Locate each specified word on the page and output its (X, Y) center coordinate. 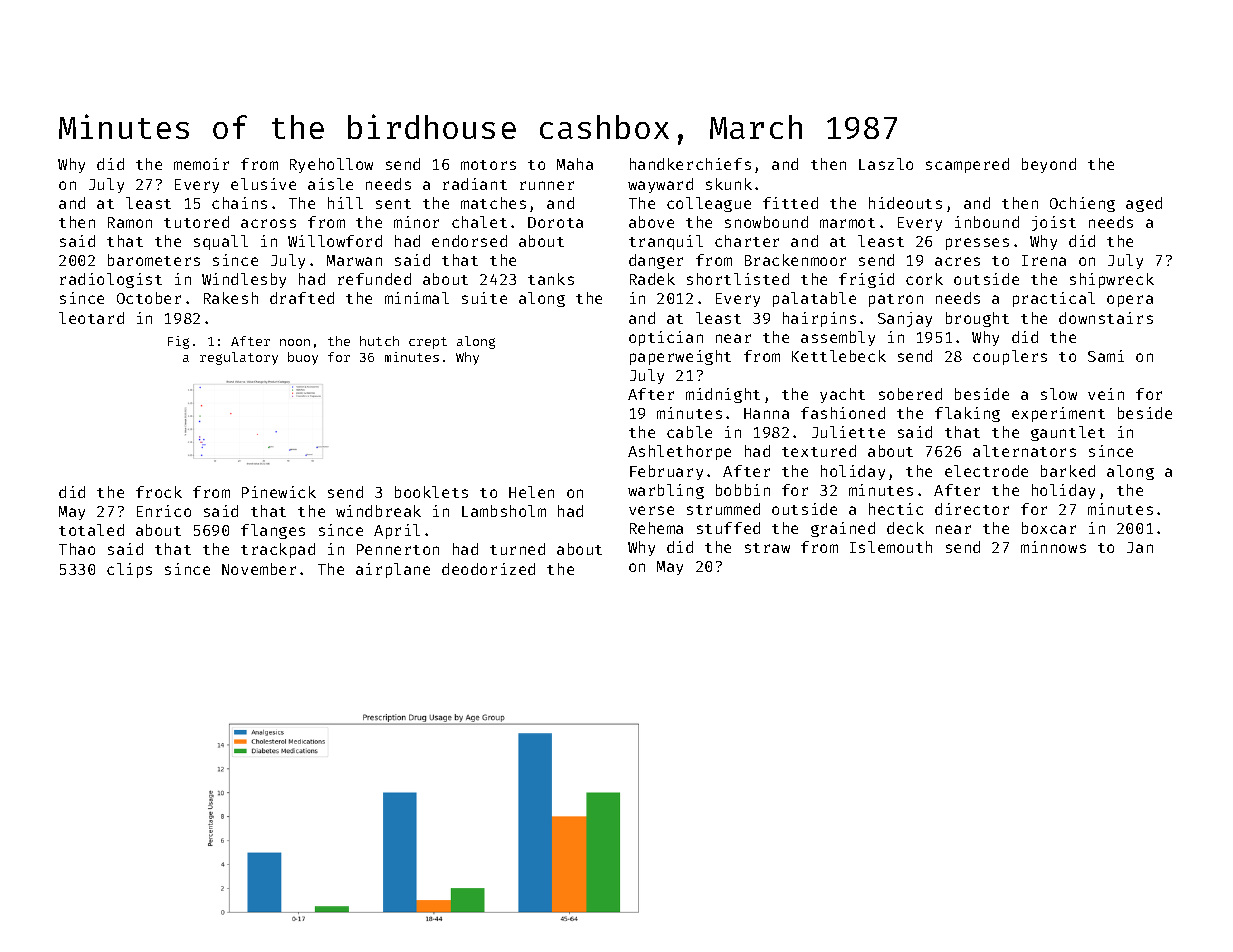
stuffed (728, 528)
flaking (967, 414)
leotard (91, 318)
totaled (91, 530)
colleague (709, 204)
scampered (967, 165)
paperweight (680, 357)
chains (239, 203)
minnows (1053, 547)
